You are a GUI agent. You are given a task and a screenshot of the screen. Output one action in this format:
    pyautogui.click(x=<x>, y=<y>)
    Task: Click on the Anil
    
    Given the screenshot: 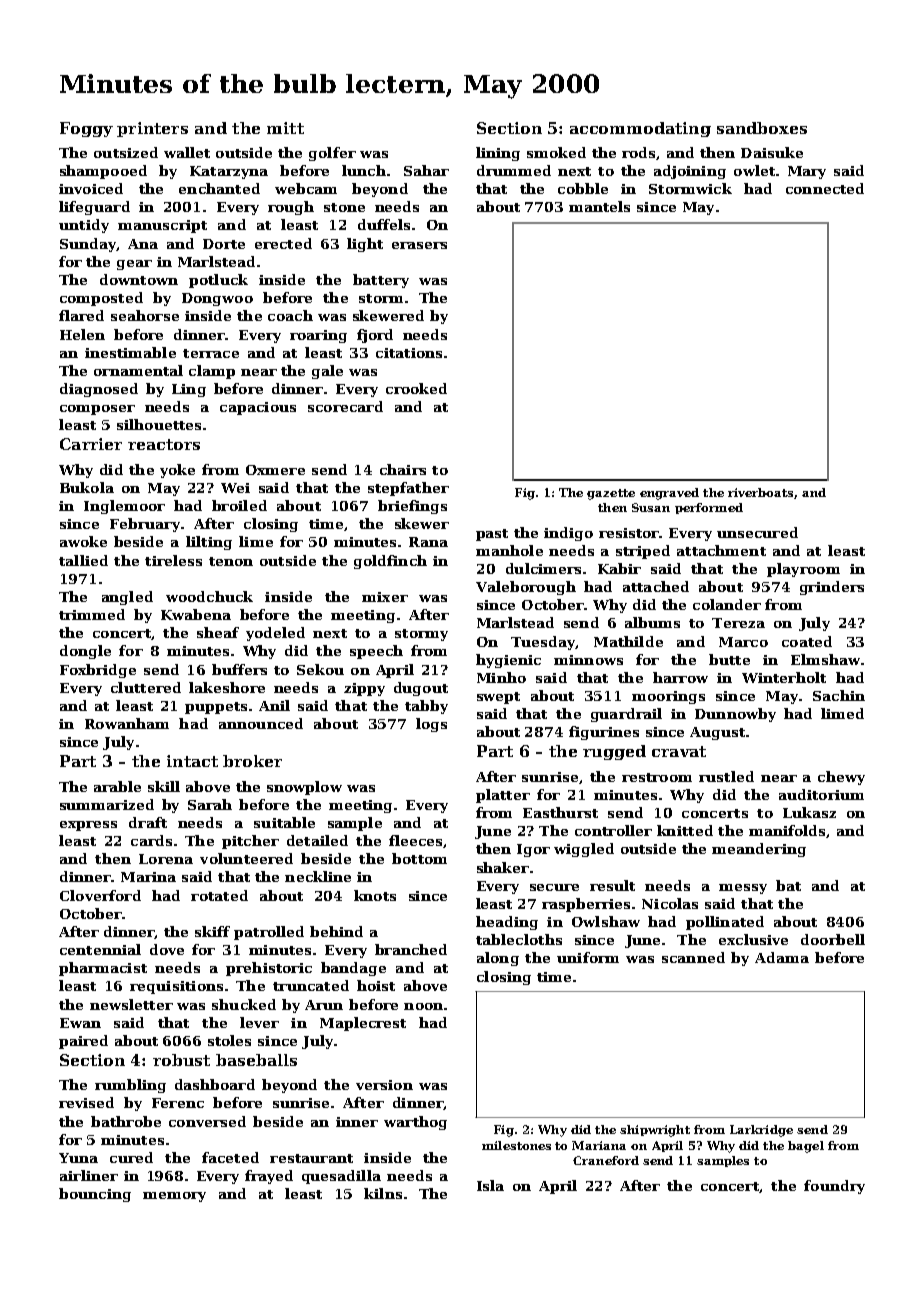 What is the action you would take?
    pyautogui.click(x=274, y=705)
